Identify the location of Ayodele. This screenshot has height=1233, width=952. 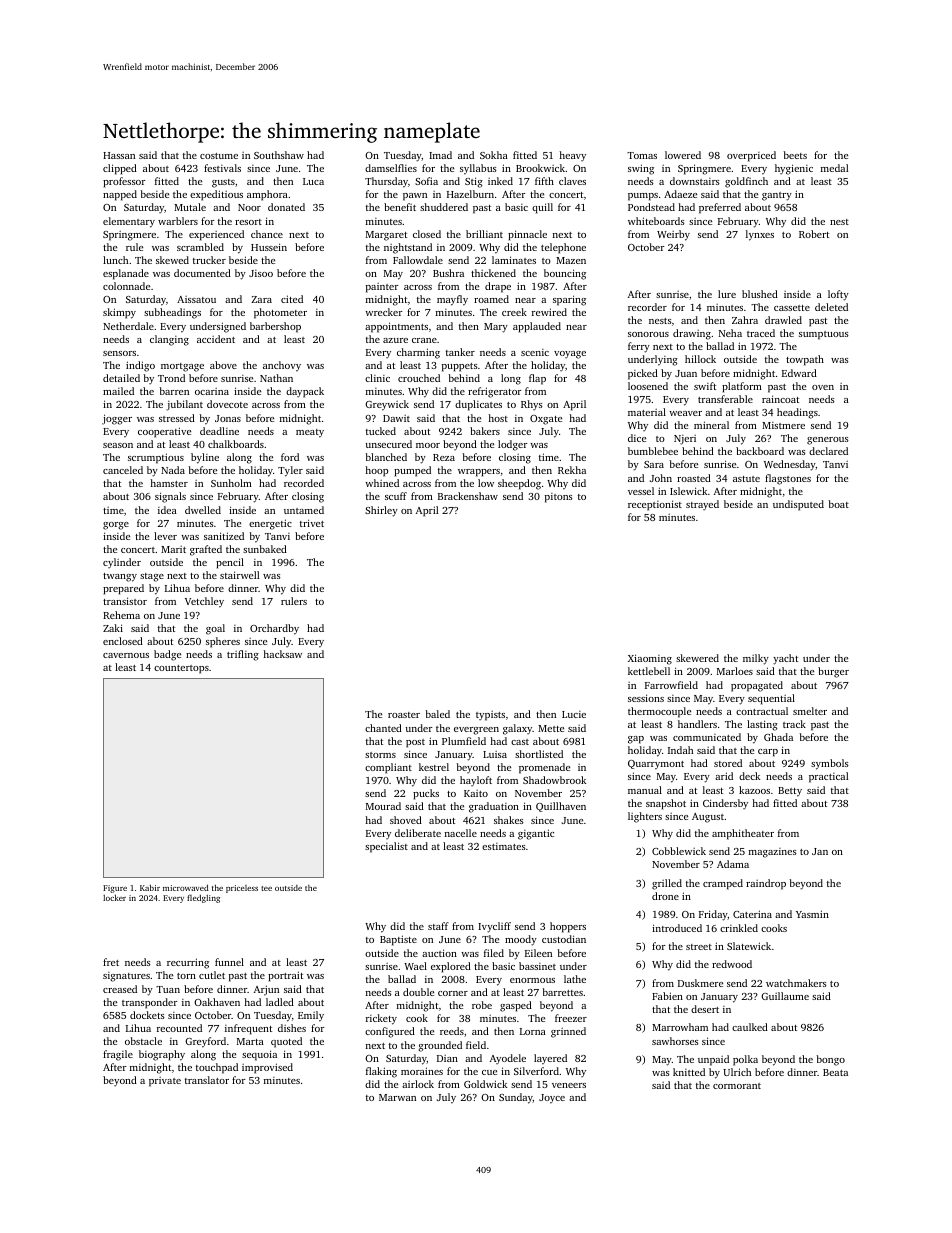
(508, 1059).
